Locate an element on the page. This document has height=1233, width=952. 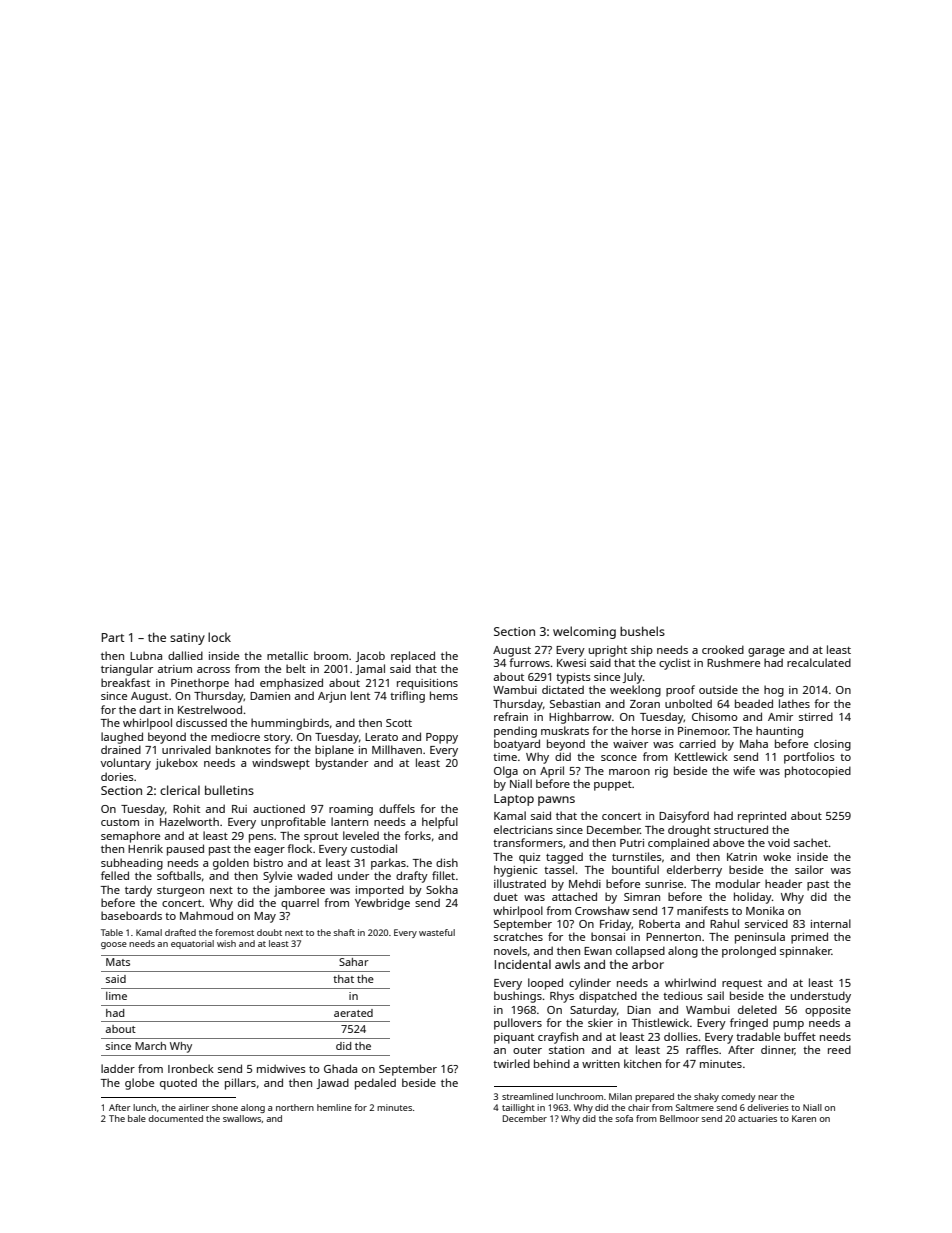
dories is located at coordinates (117, 776).
